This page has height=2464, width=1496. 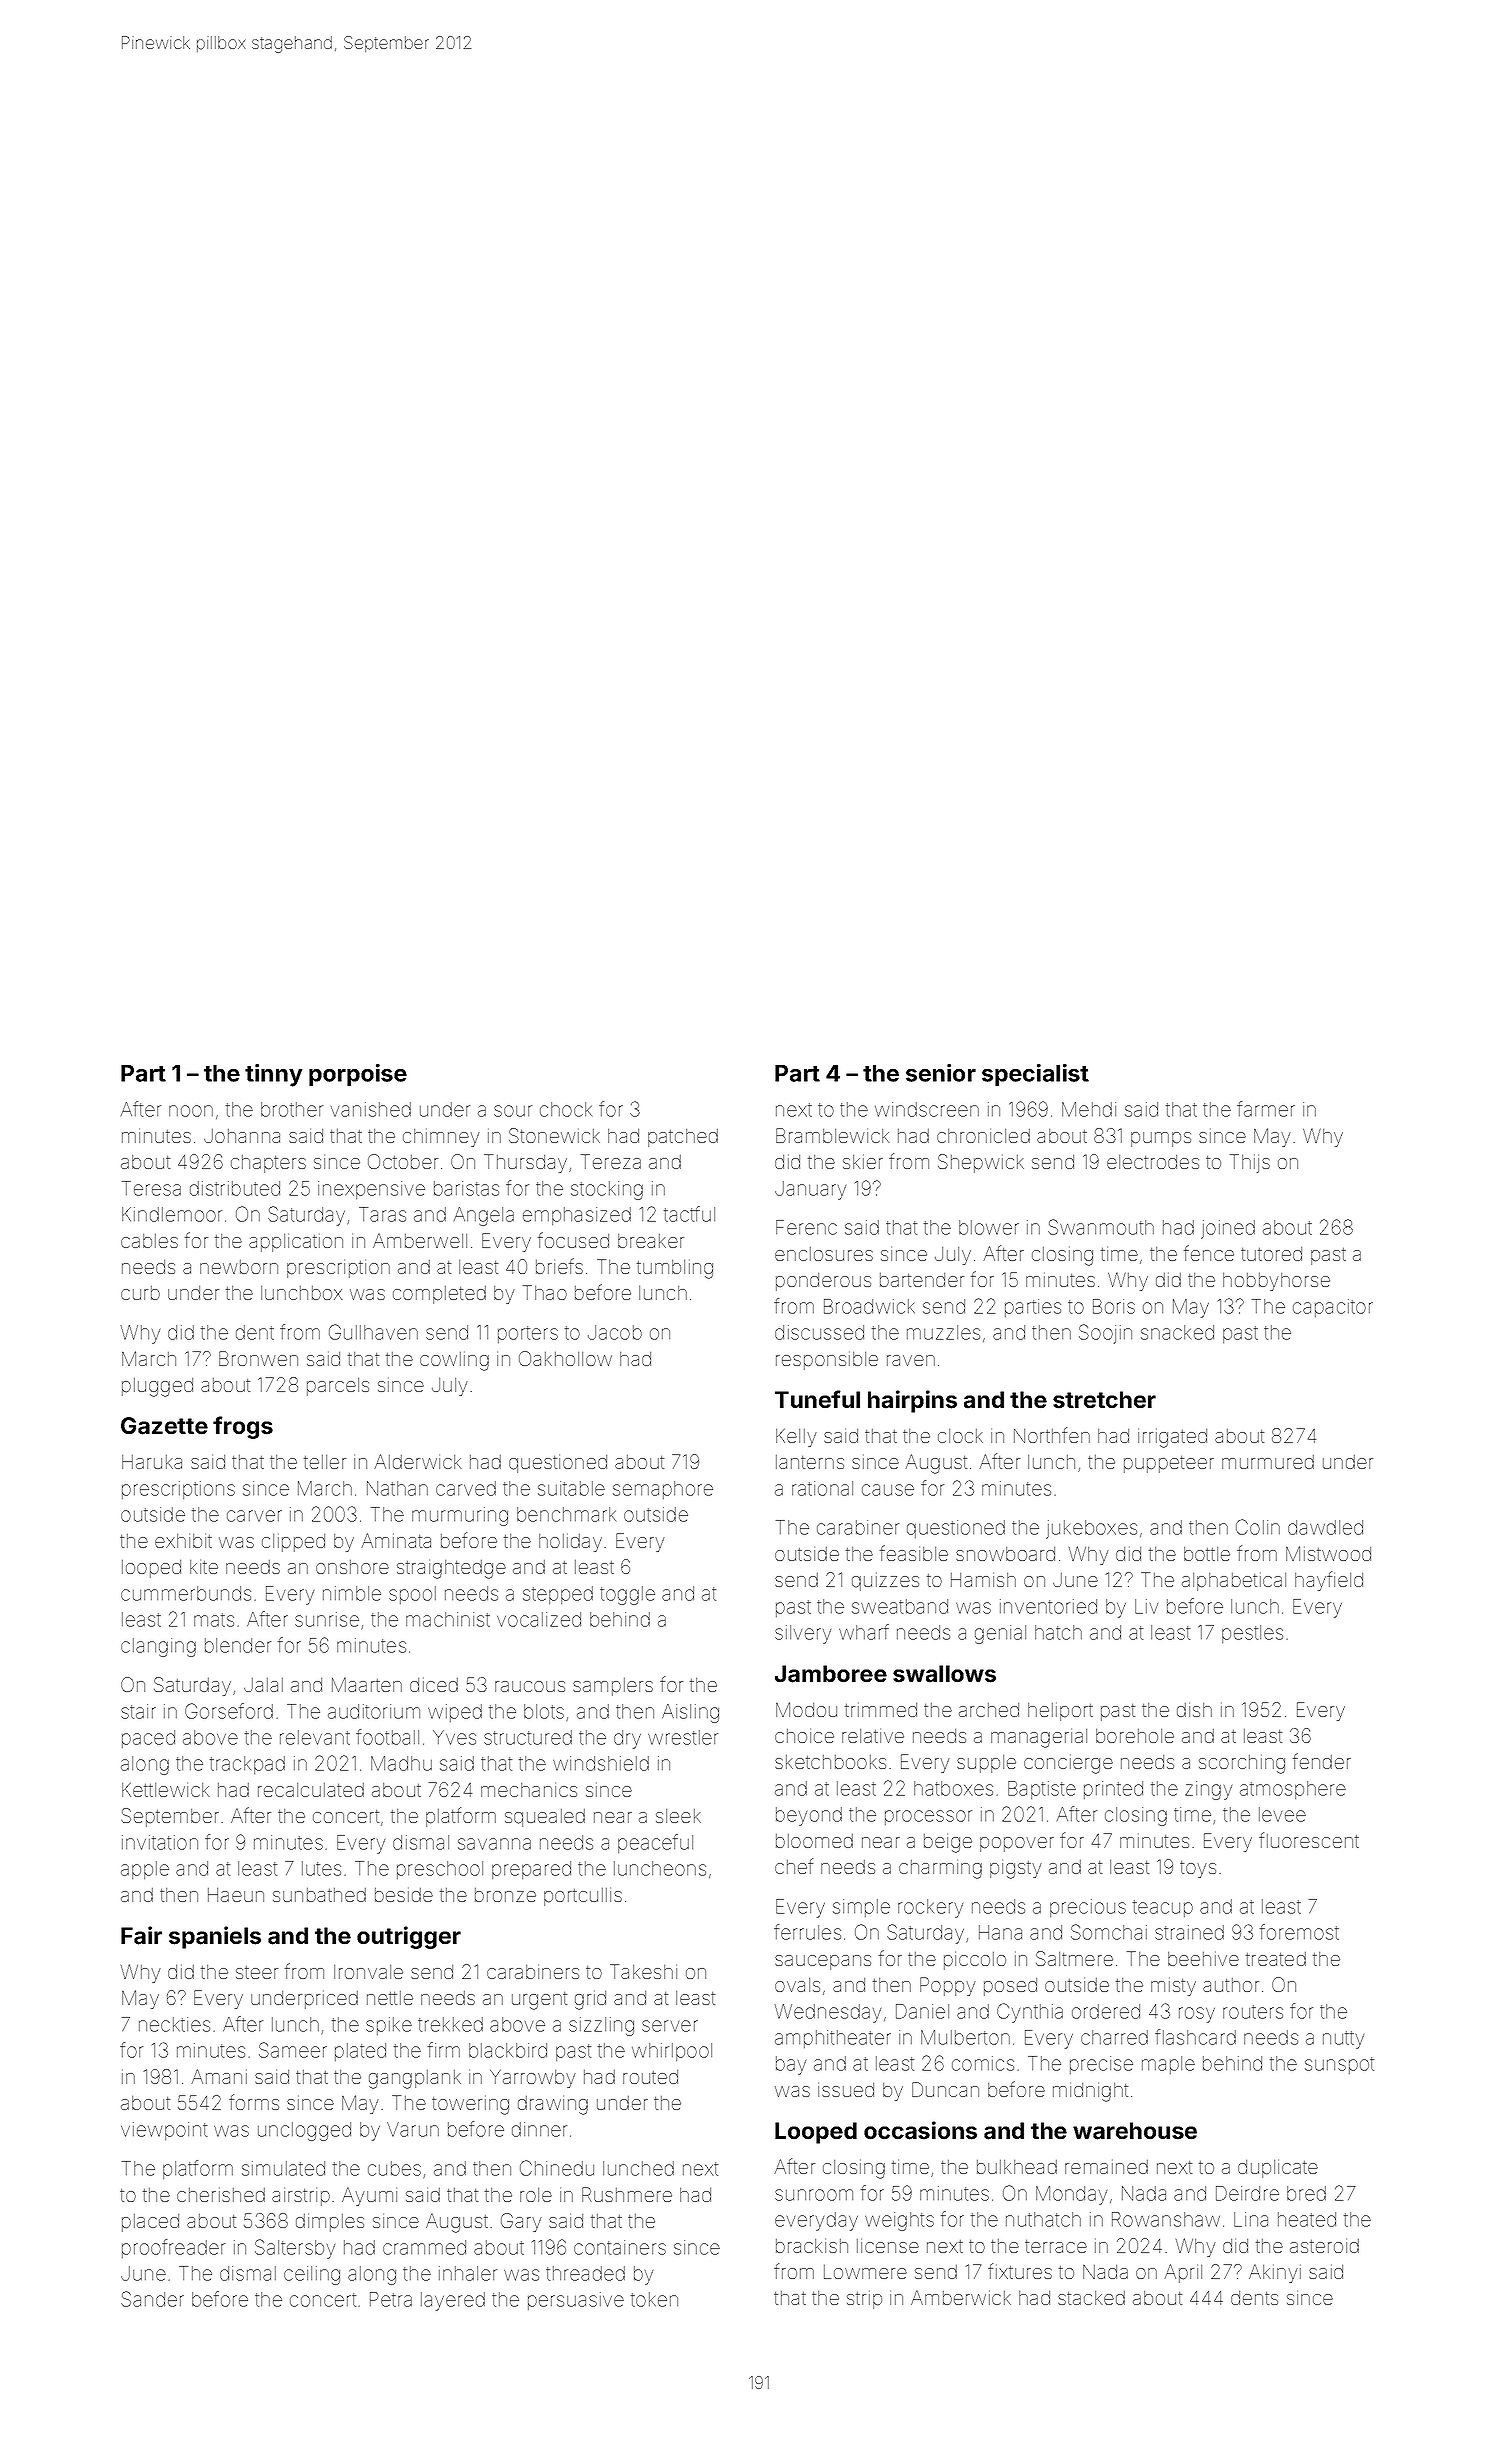 What do you see at coordinates (391, 2299) in the page?
I see `Petra` at bounding box center [391, 2299].
